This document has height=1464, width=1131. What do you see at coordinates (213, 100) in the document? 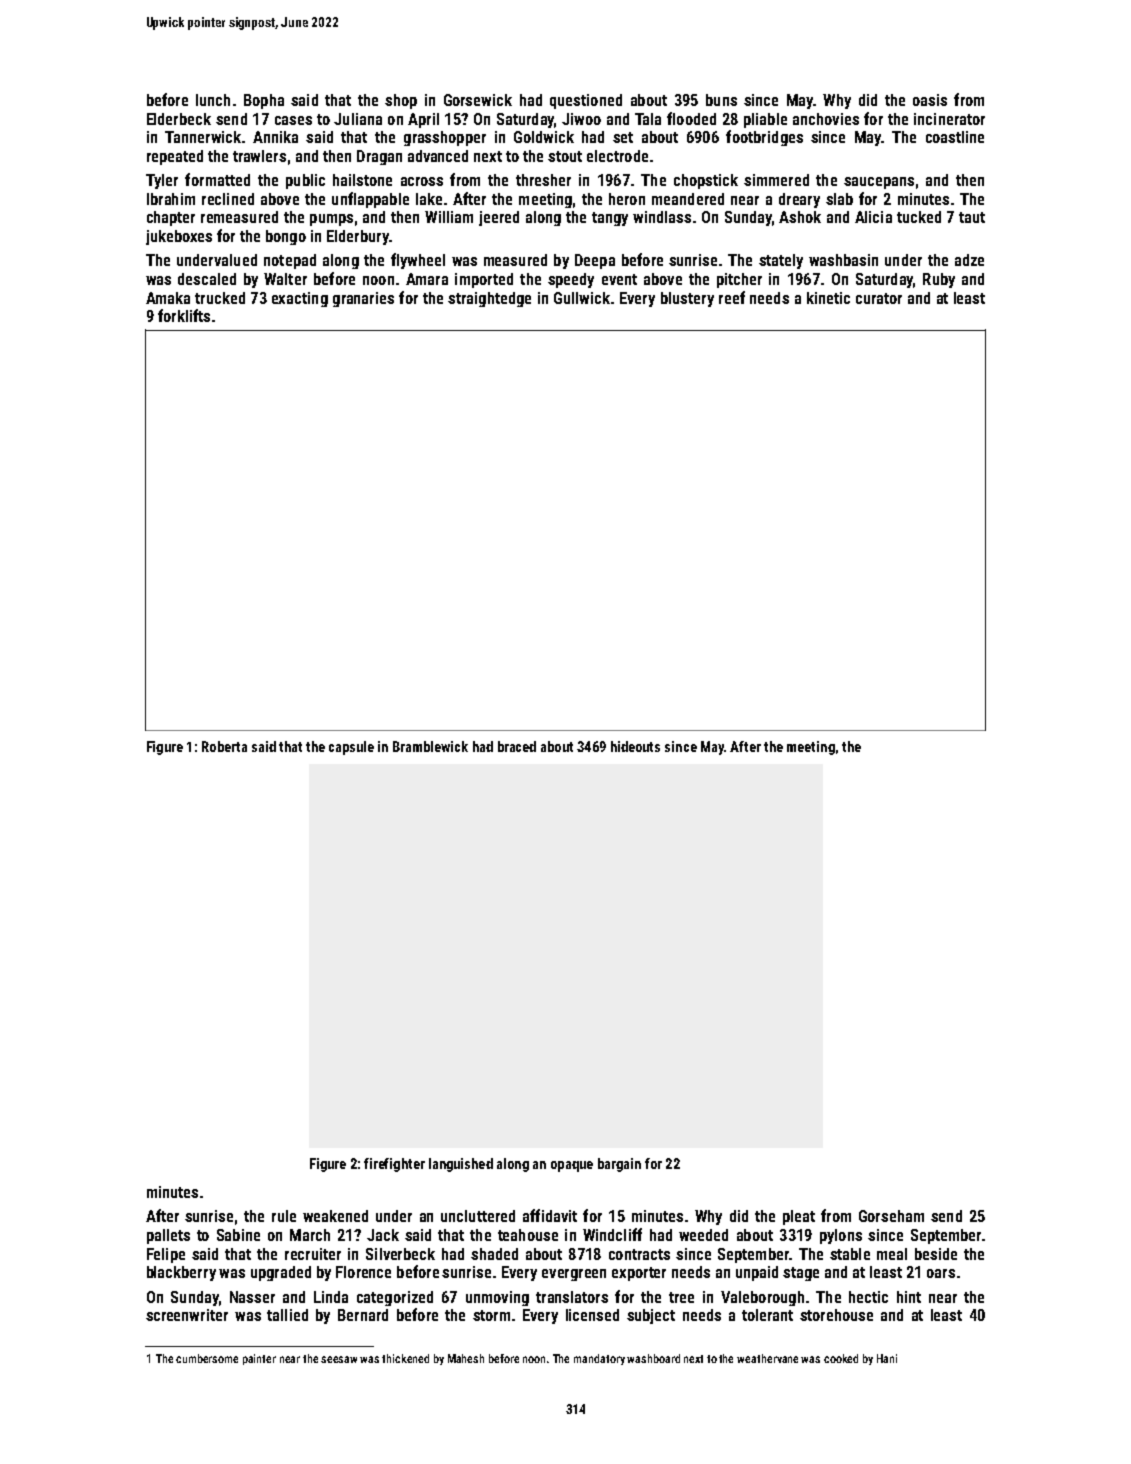
I see `lunch` at bounding box center [213, 100].
